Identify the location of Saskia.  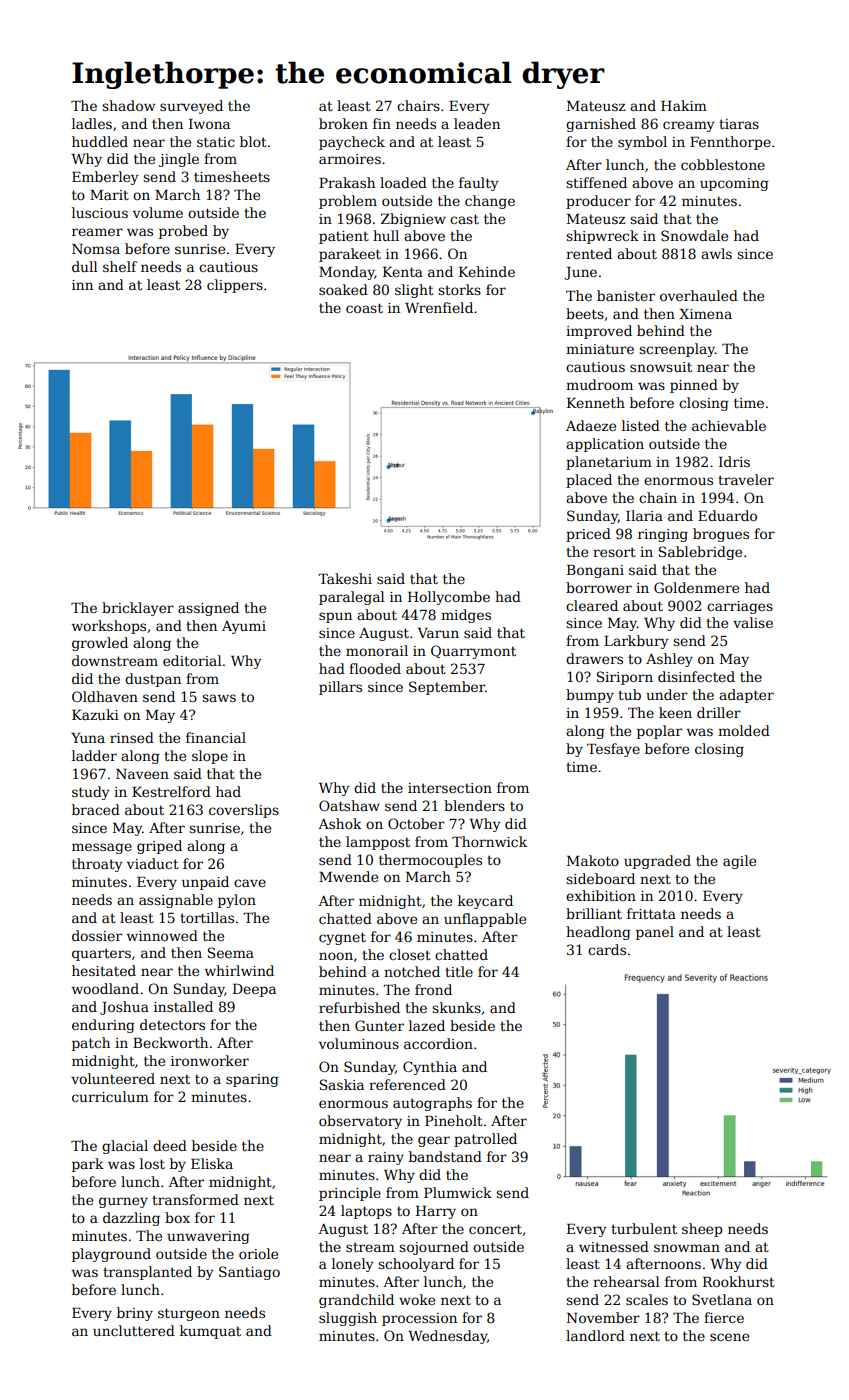
(342, 1084).
